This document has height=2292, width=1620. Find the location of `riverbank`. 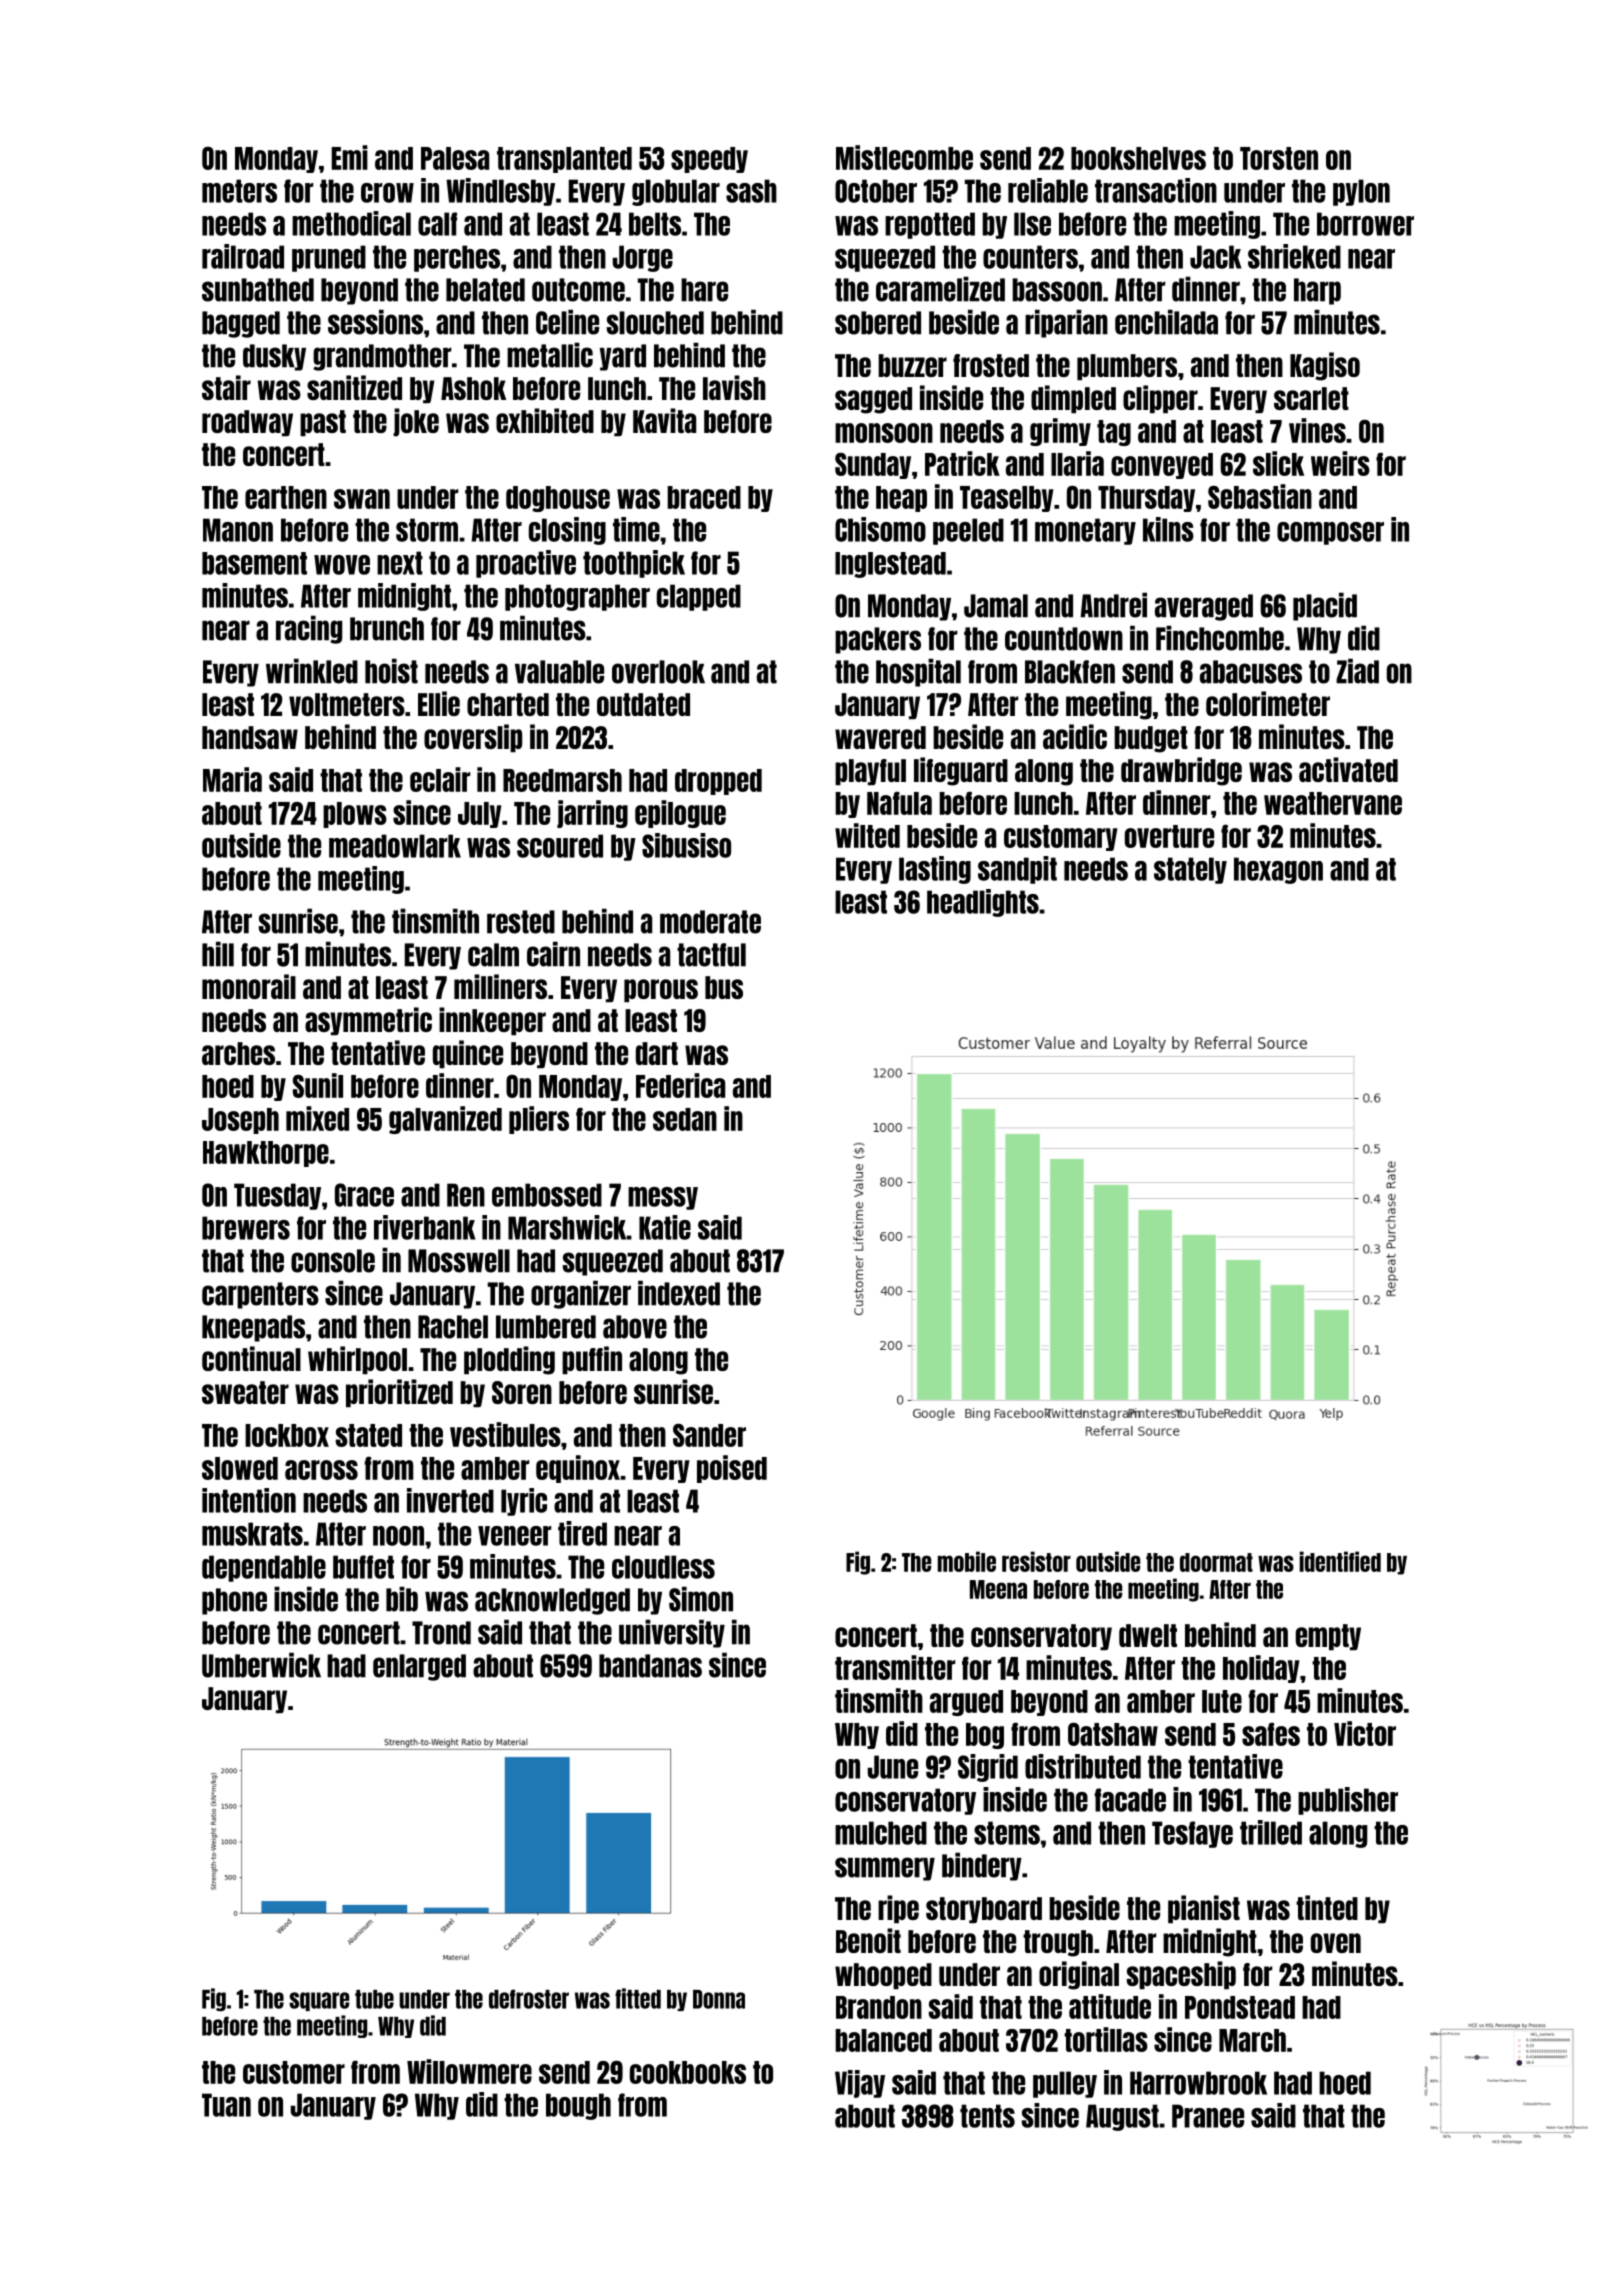

riverbank is located at coordinates (425, 1227).
